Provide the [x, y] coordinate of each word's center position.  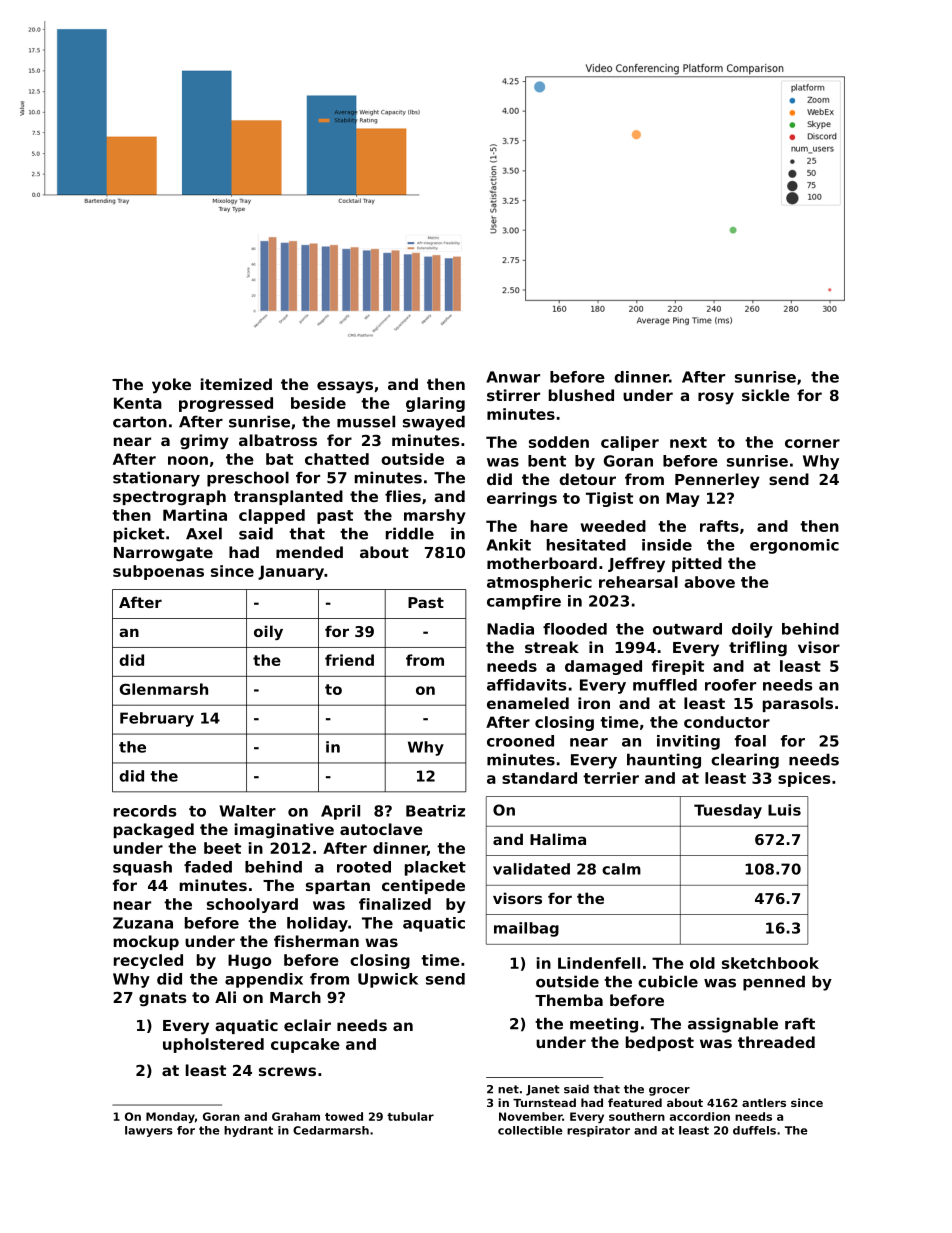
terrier [611, 778]
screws [287, 1071]
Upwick [388, 980]
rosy [716, 398]
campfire [524, 602]
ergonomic [794, 546]
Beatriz [435, 811]
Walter [247, 811]
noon [188, 460]
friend [349, 660]
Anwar [513, 377]
